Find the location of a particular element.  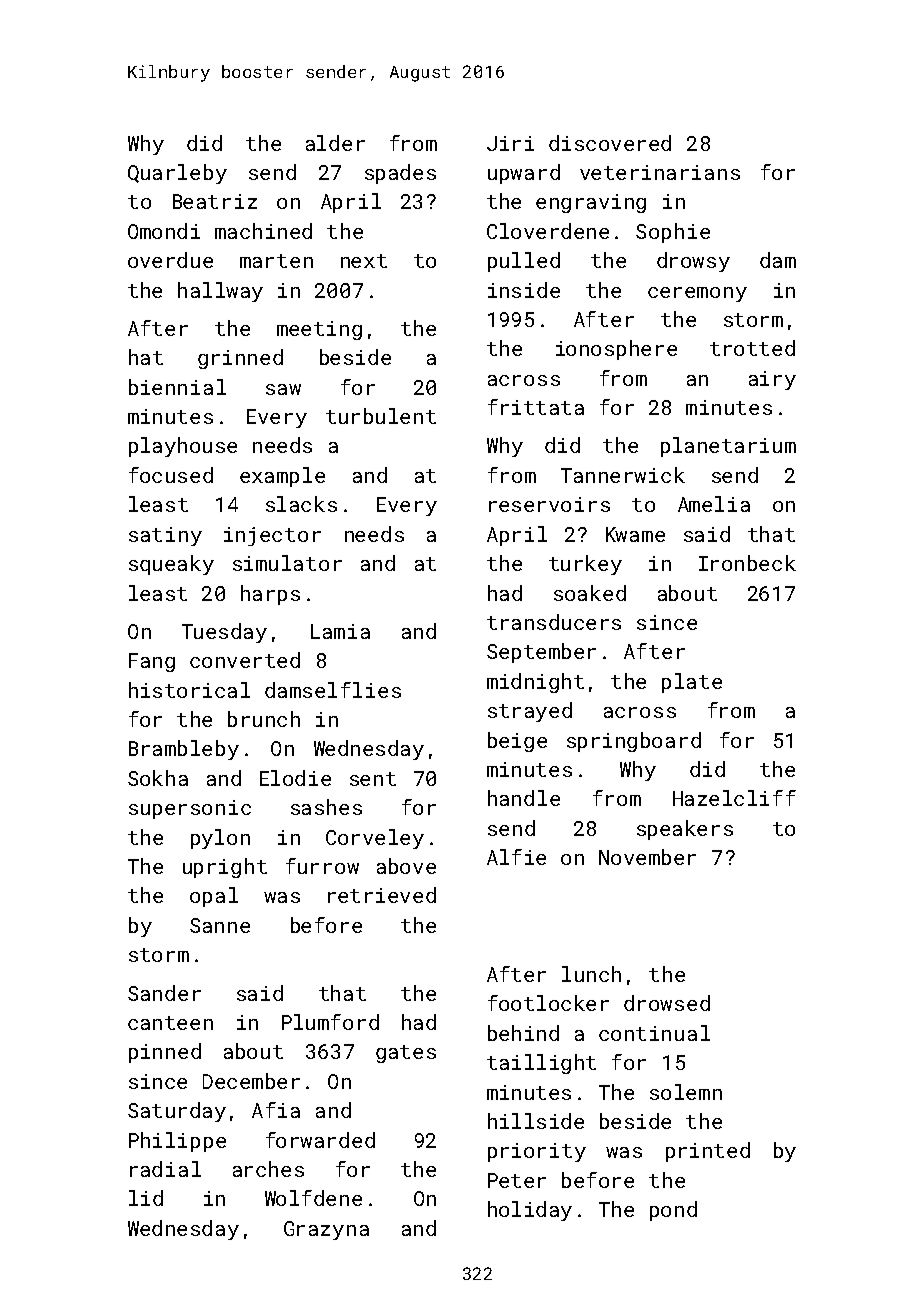

Quarleby is located at coordinates (177, 174).
